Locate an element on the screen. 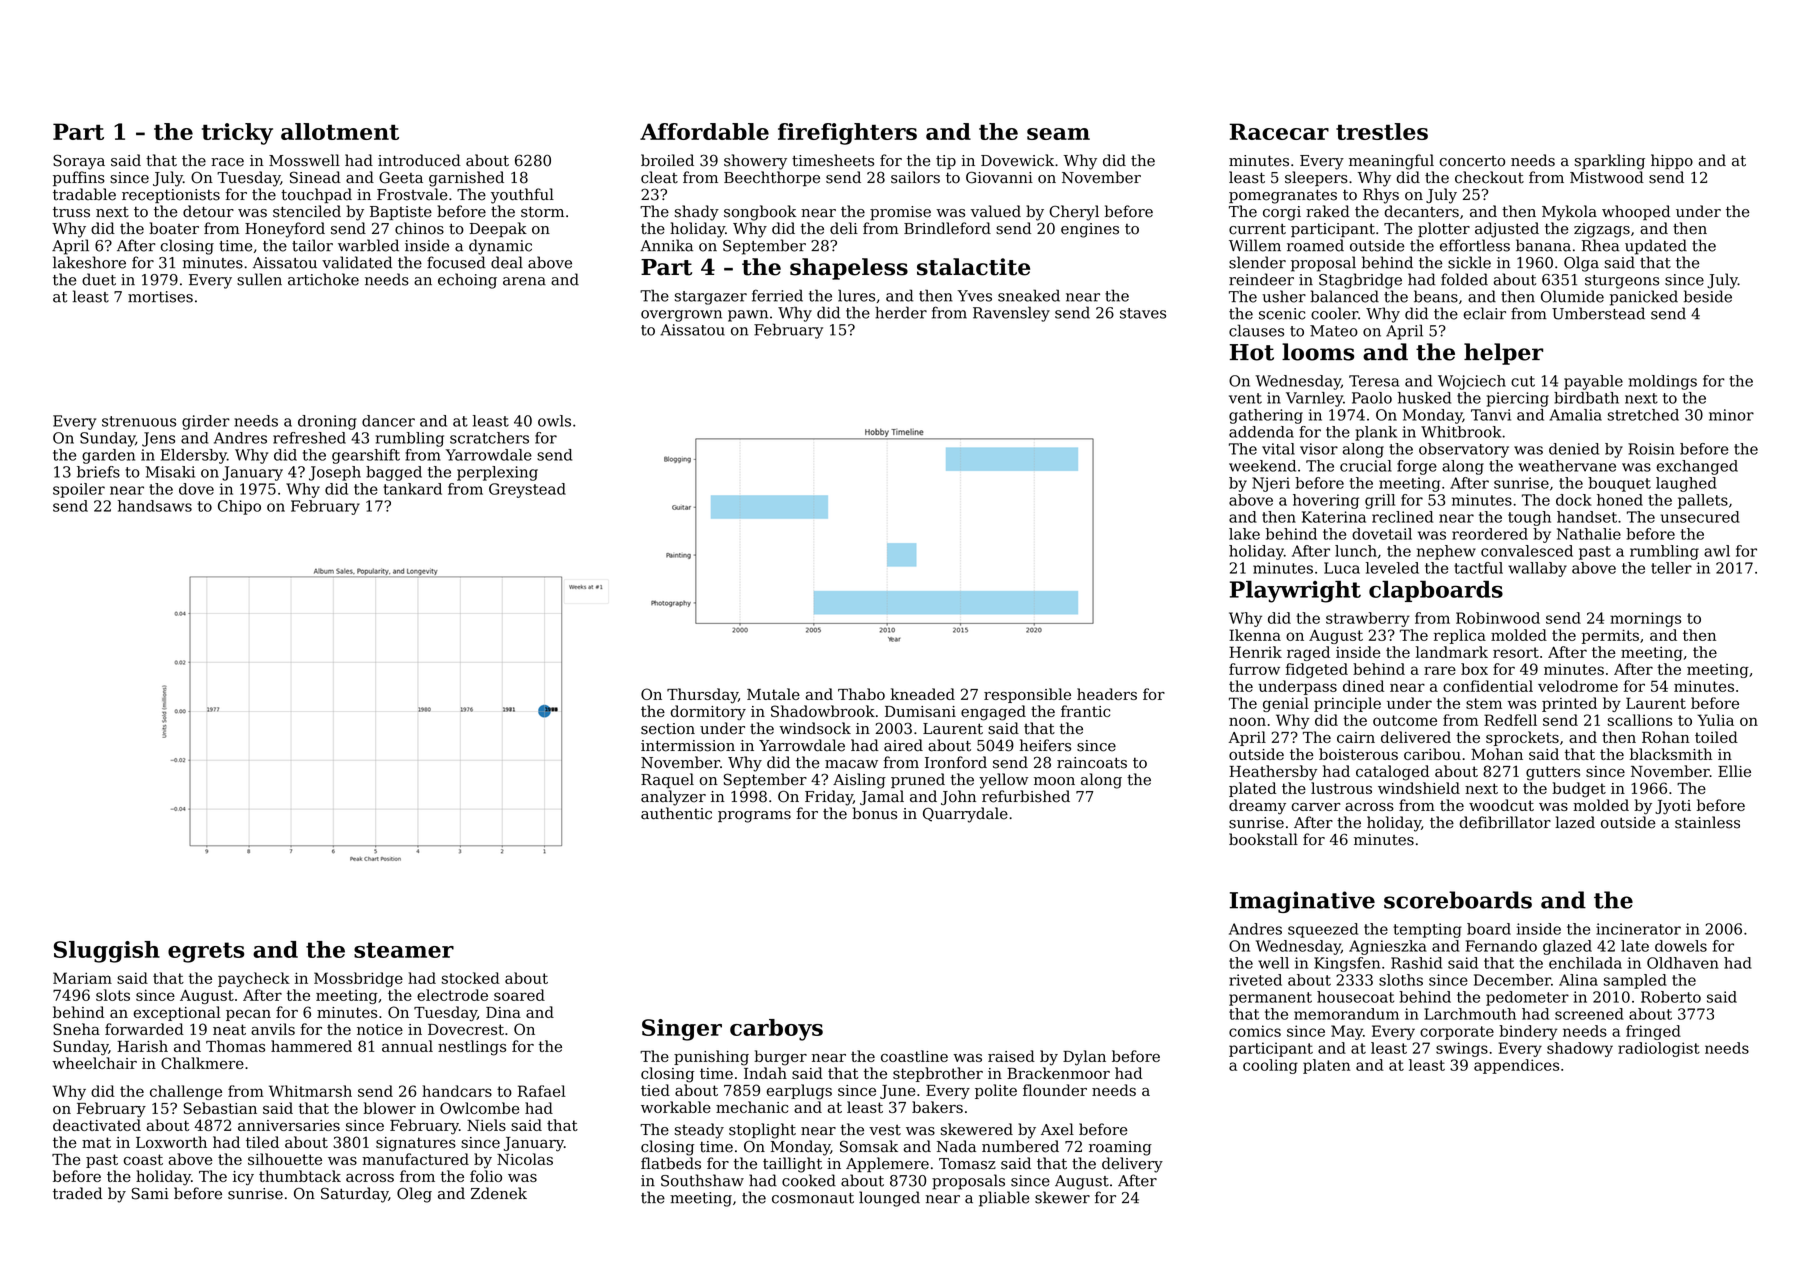 The width and height of the screenshot is (1811, 1281). Njeri is located at coordinates (1271, 484).
